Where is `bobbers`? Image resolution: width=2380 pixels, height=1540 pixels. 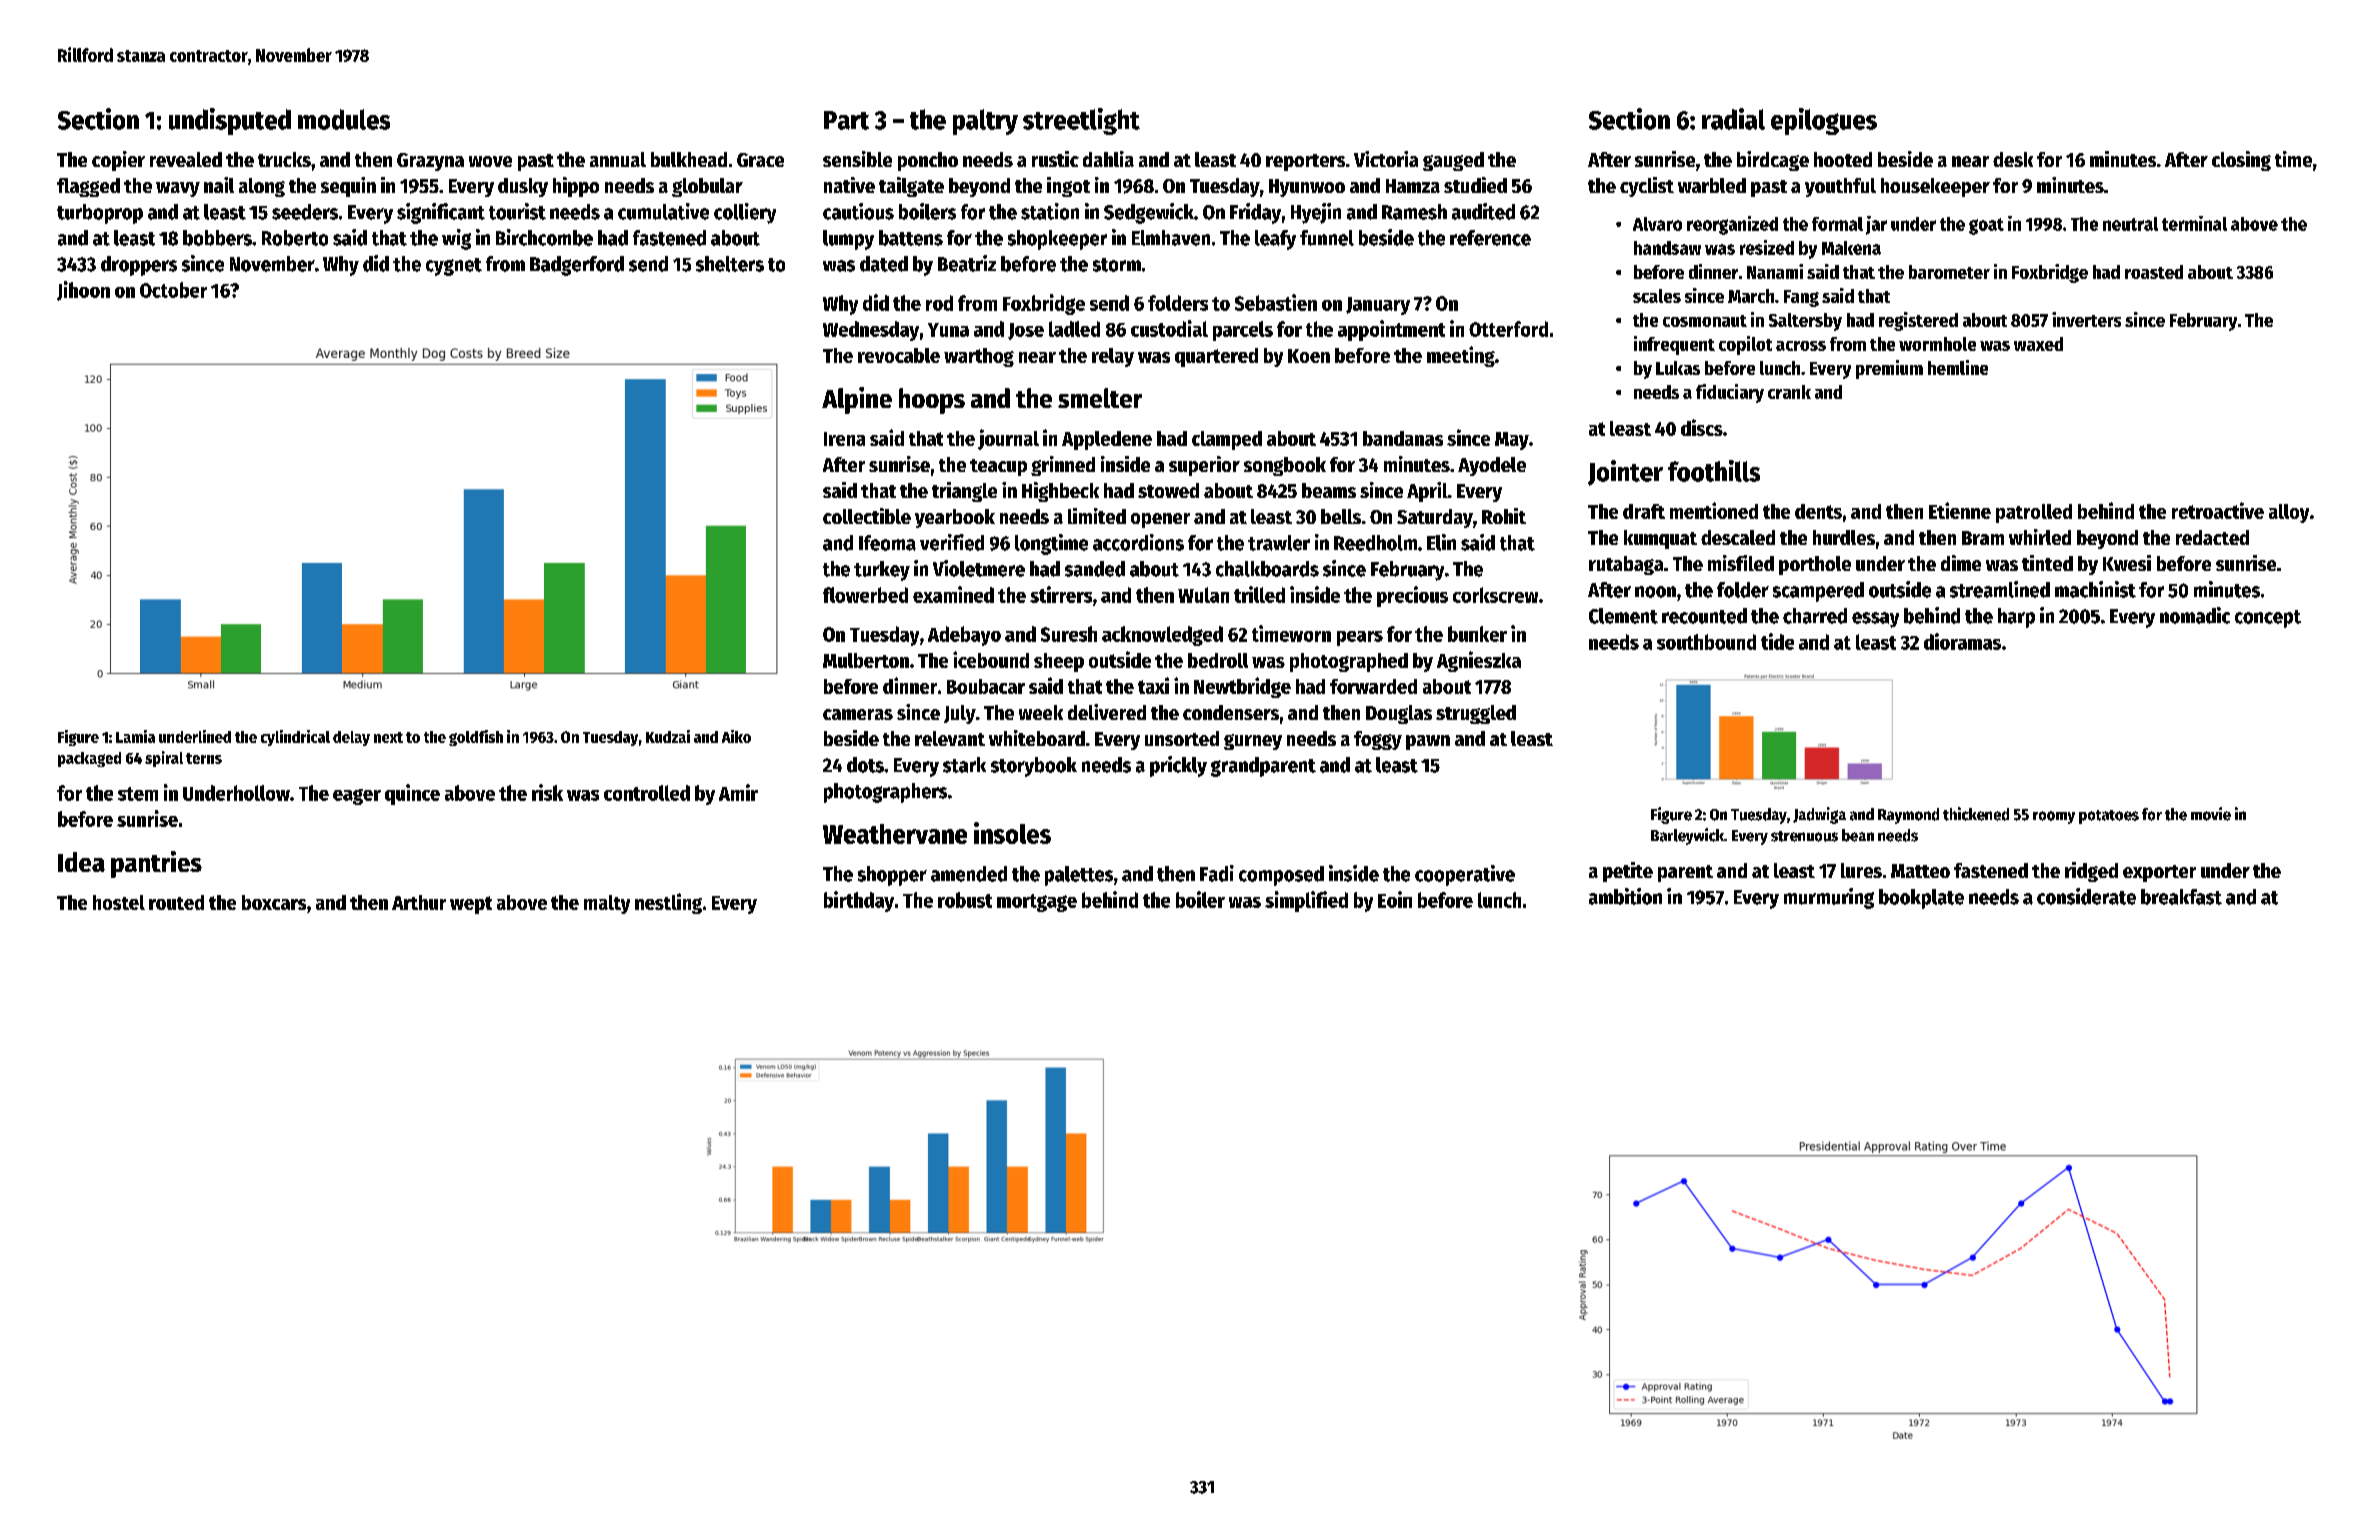
bobbers is located at coordinates (217, 238).
